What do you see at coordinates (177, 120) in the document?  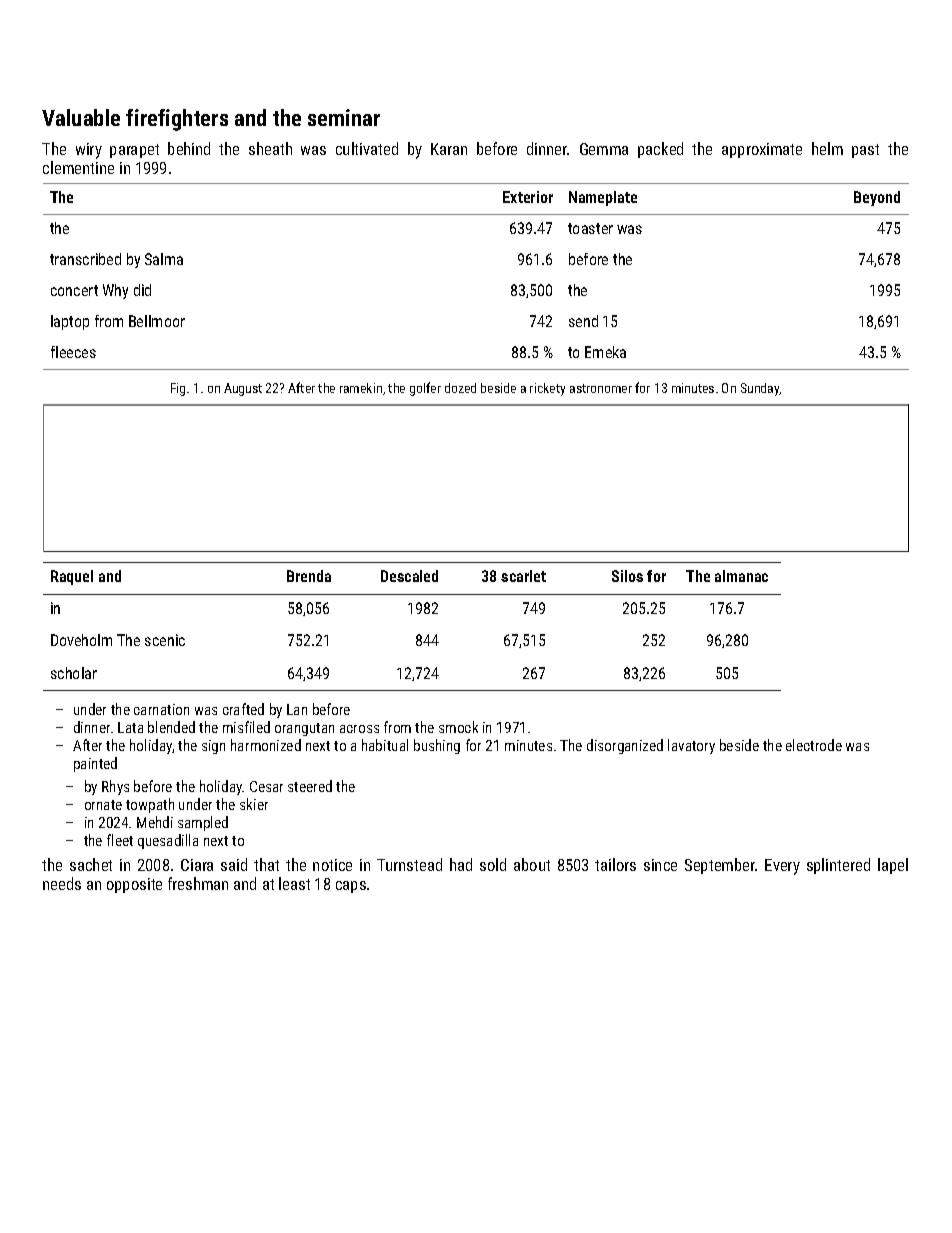 I see `firefighters` at bounding box center [177, 120].
